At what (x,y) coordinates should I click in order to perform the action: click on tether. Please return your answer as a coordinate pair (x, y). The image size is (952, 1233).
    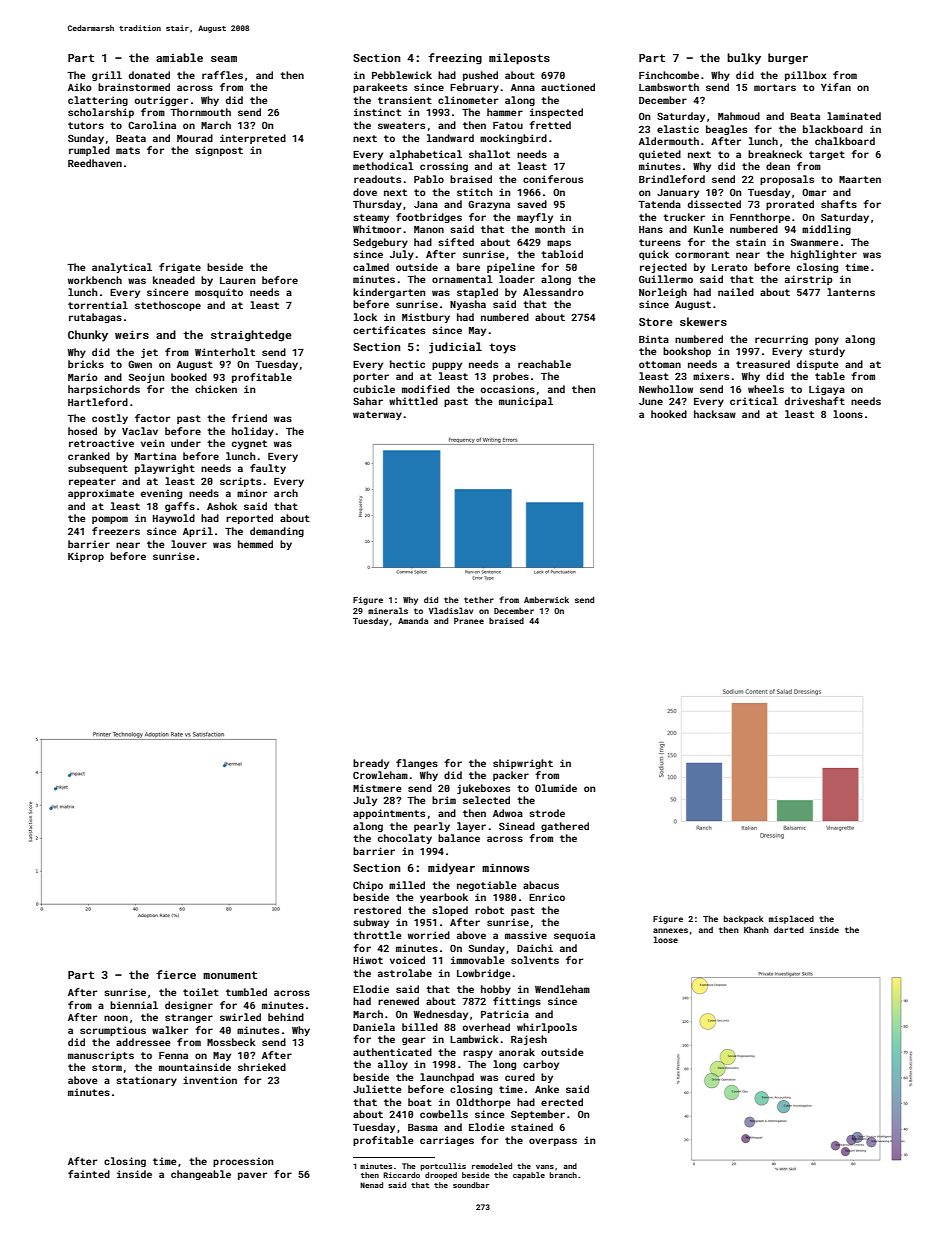
    Looking at the image, I should click on (479, 600).
